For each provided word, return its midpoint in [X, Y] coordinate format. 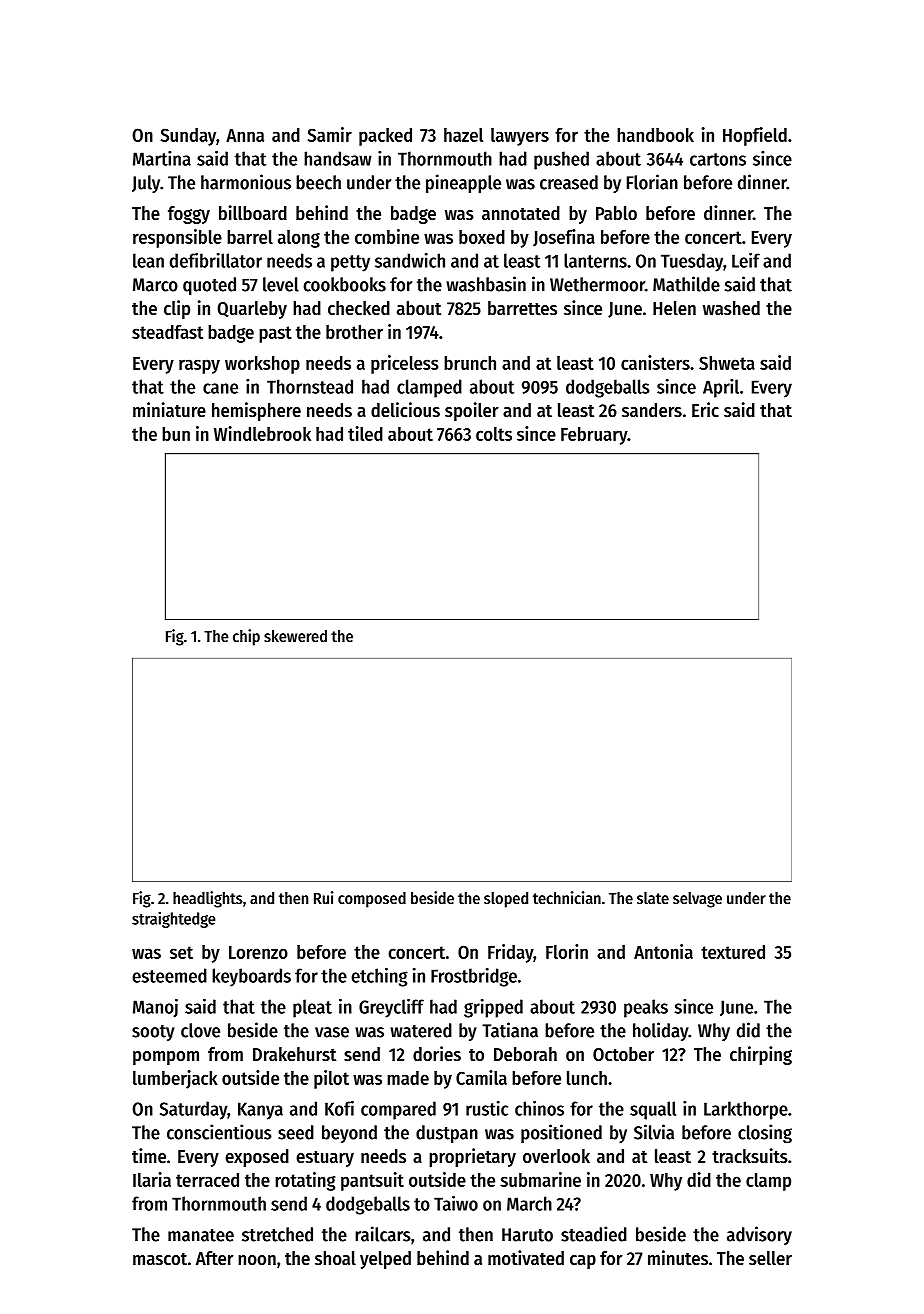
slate [653, 898]
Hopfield [755, 136]
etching [379, 977]
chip [246, 637]
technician [567, 897]
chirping [761, 1055]
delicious [405, 410]
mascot [160, 1259]
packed [385, 137]
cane [220, 388]
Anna [245, 135]
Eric [705, 409]
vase [332, 1032]
